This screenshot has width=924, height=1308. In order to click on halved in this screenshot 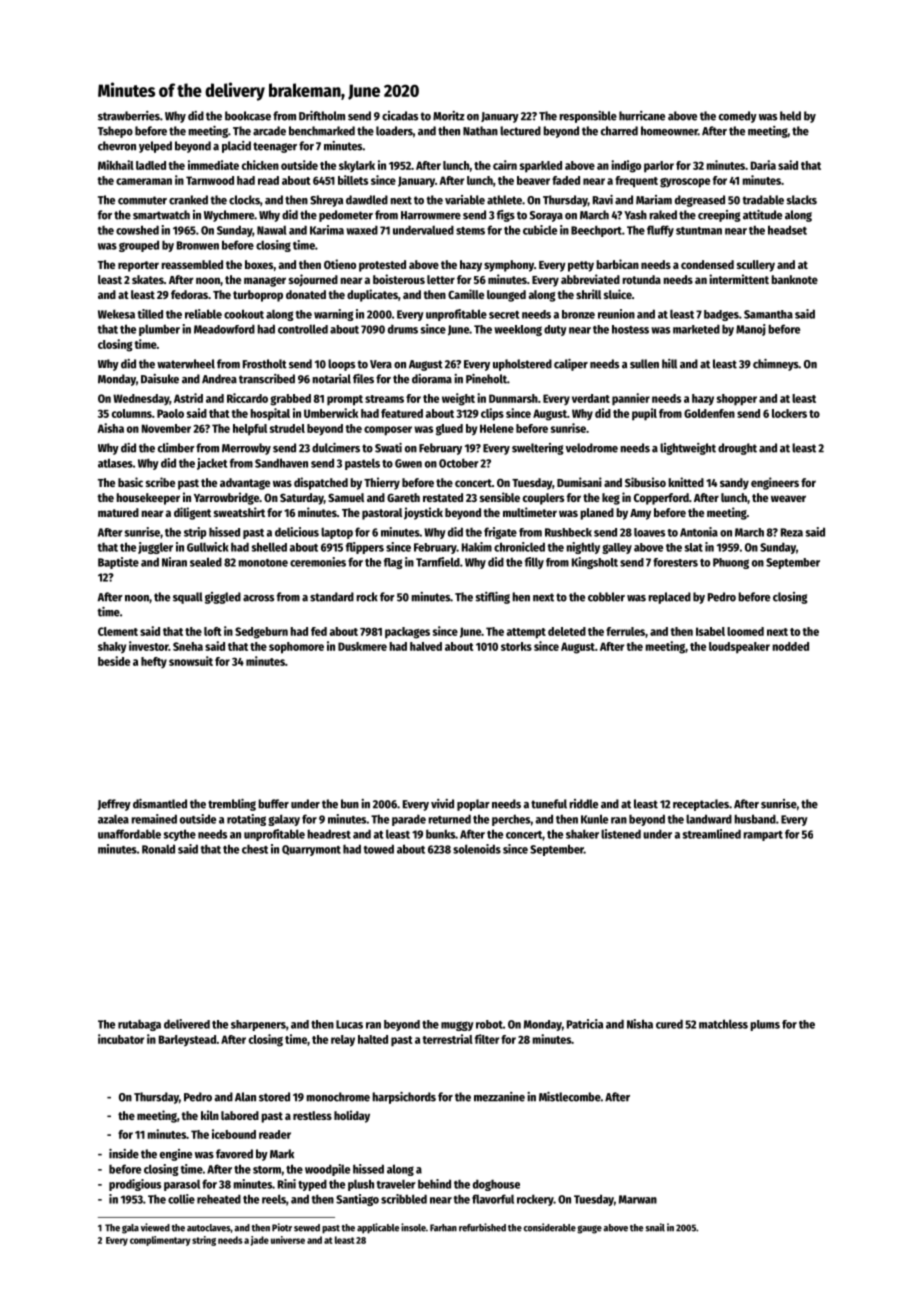, I will do `click(426, 646)`.
